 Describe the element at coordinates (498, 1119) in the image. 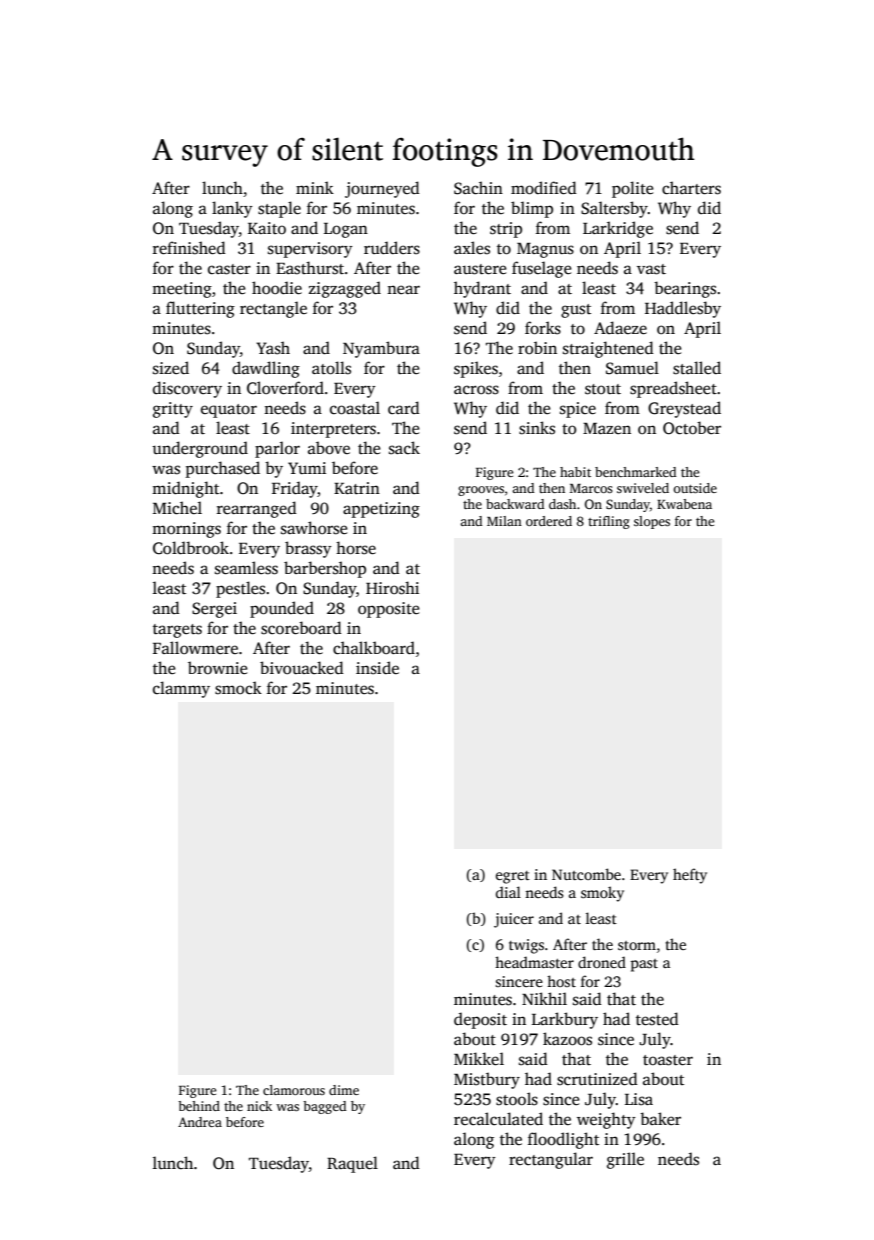

I see `recalculated` at that location.
